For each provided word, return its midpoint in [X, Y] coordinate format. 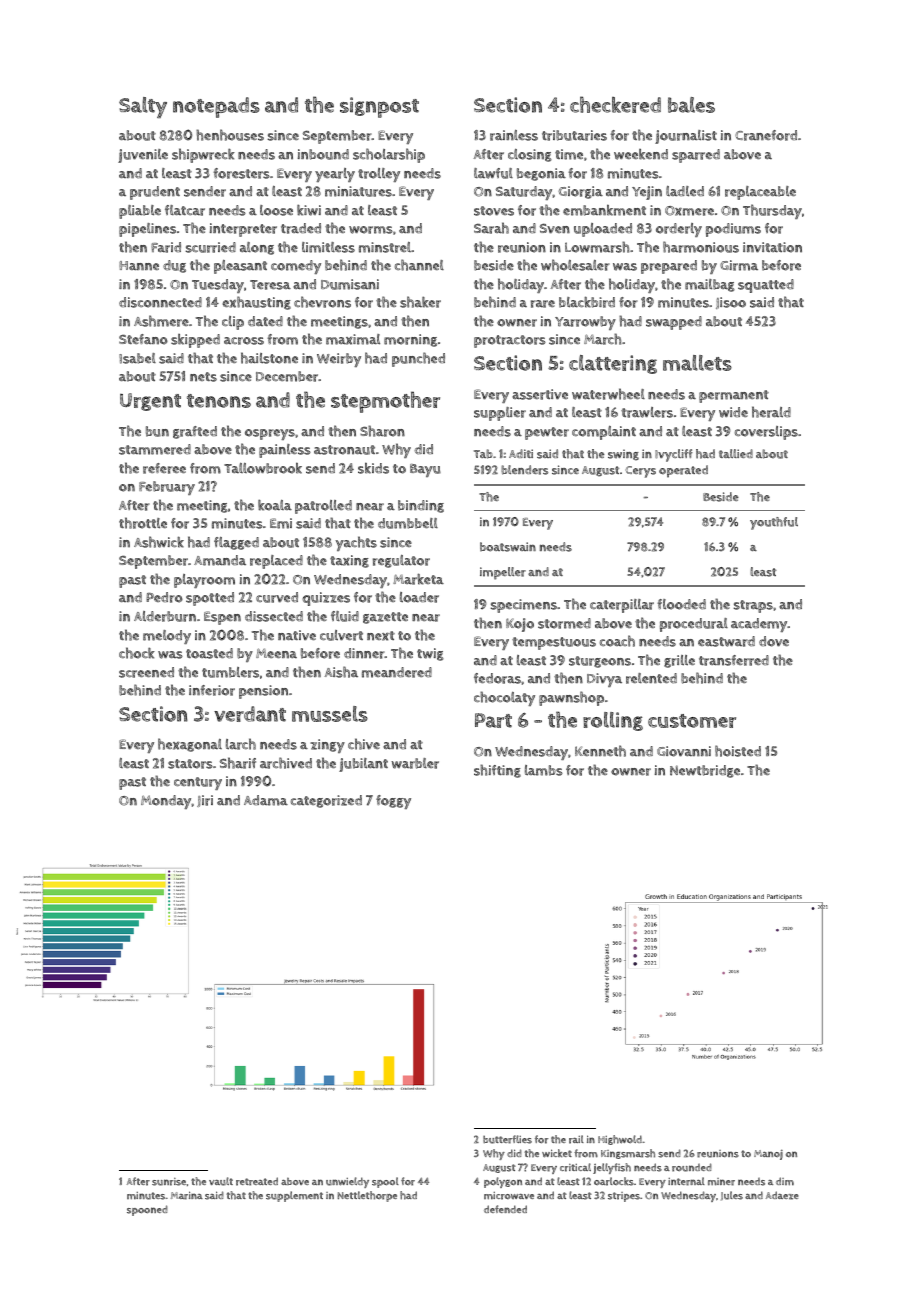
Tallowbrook [263, 468]
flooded [681, 604]
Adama [266, 800]
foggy [393, 802]
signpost [379, 107]
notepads [216, 107]
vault [221, 1181]
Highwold [620, 1140]
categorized [326, 801]
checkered [615, 104]
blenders [524, 470]
